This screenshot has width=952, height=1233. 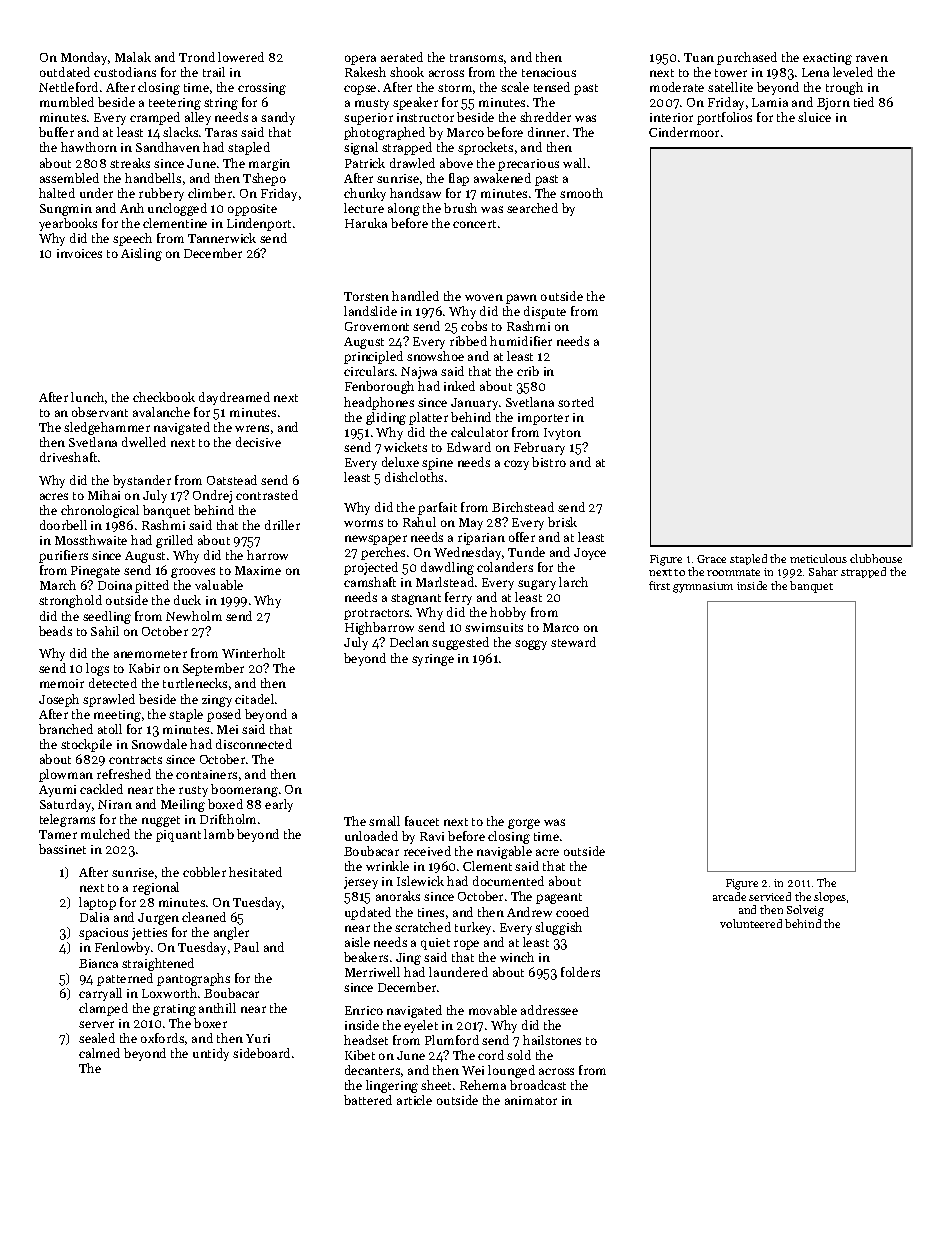 What do you see at coordinates (545, 117) in the screenshot?
I see `shredder` at bounding box center [545, 117].
